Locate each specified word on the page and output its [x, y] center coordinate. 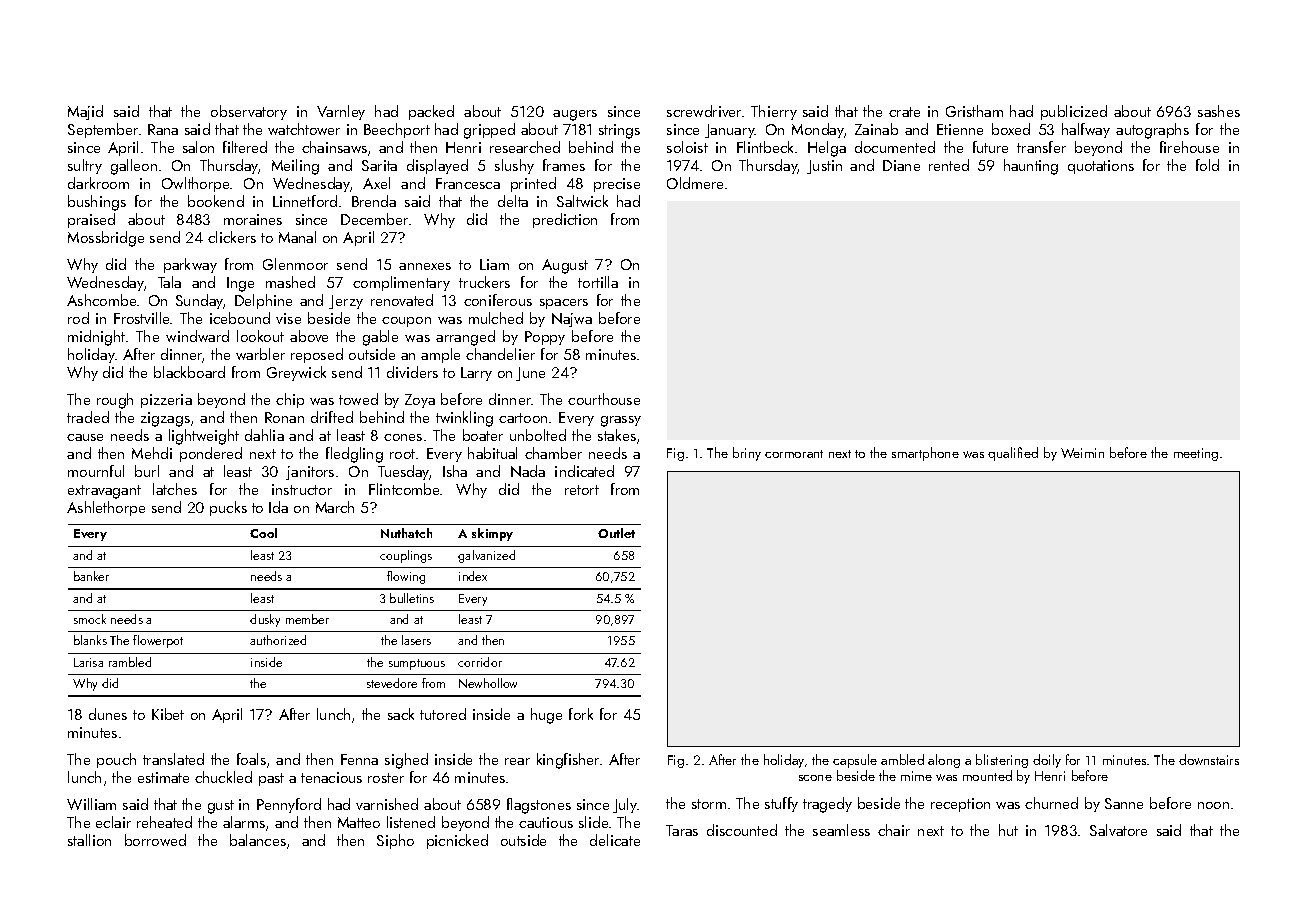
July [625, 805]
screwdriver [704, 111]
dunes [108, 714]
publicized [1074, 112]
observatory [249, 112]
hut [1008, 830]
